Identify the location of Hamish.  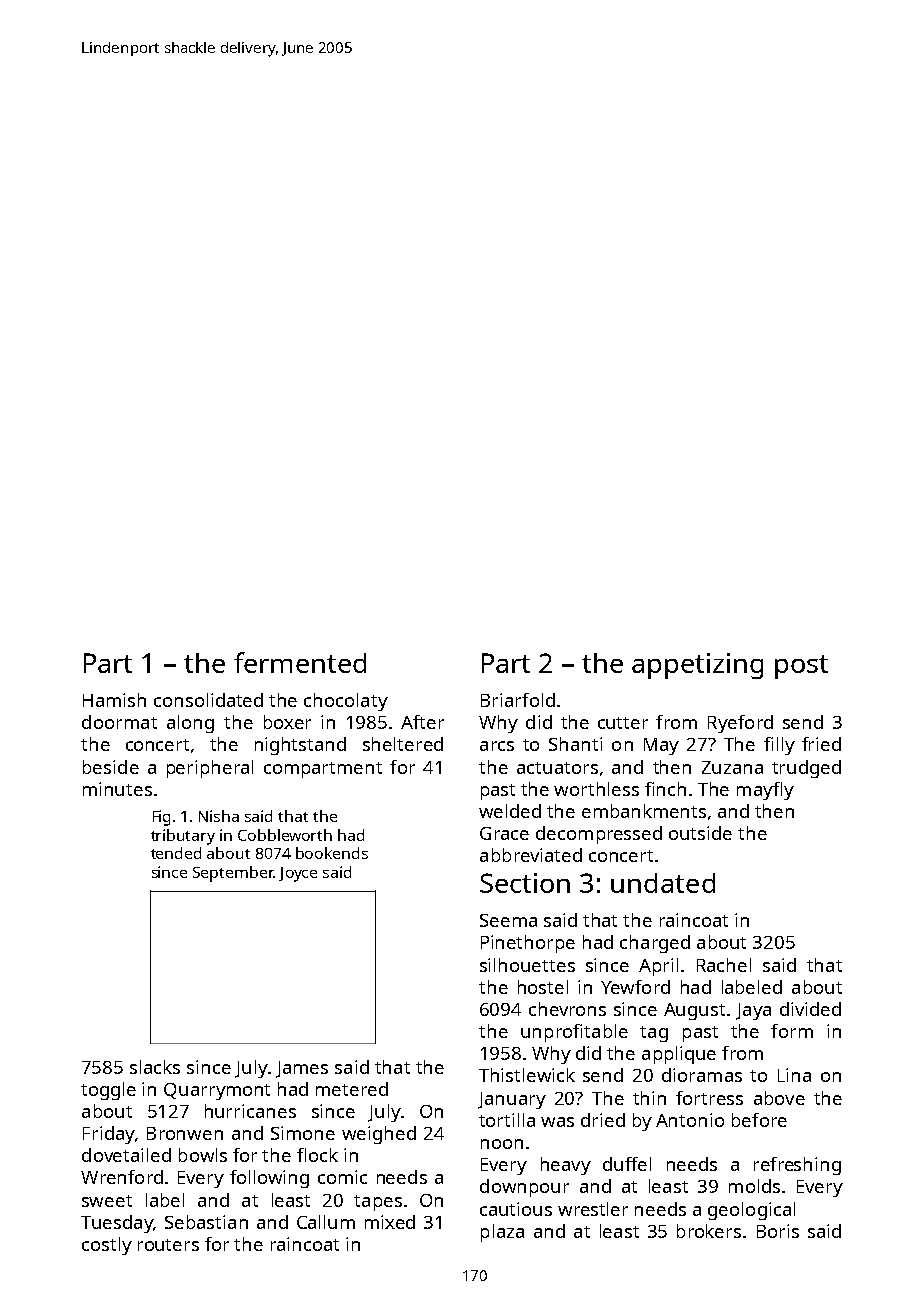
(114, 700).
